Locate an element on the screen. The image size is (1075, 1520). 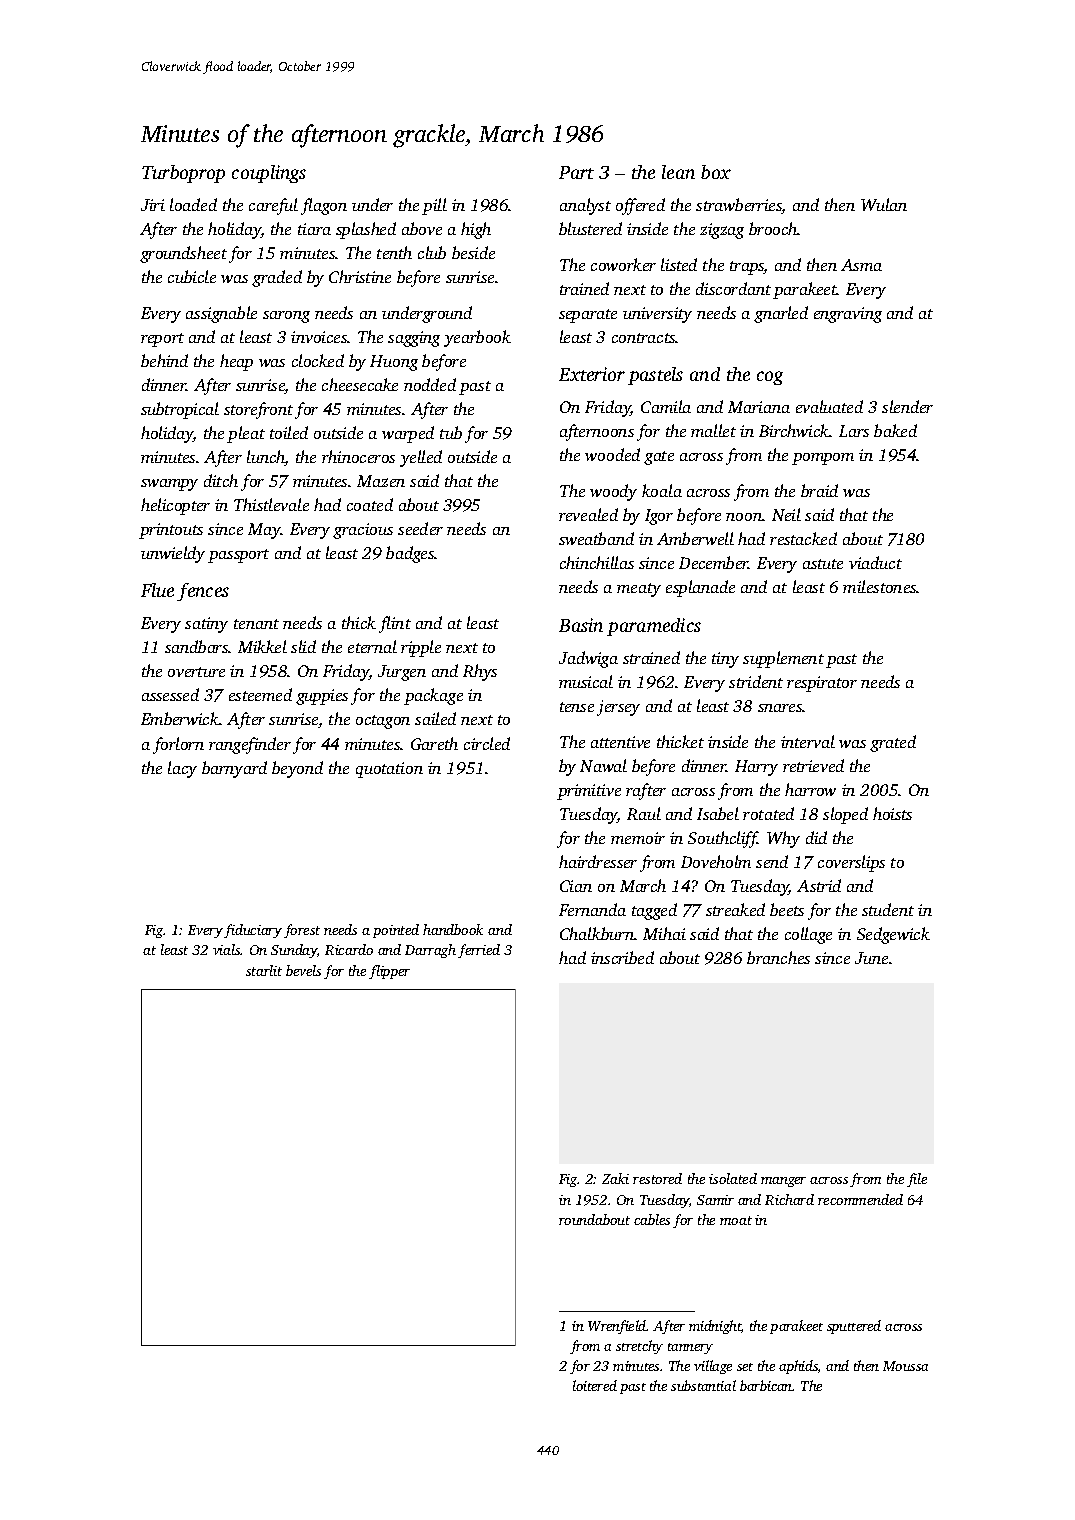
pill is located at coordinates (434, 206).
